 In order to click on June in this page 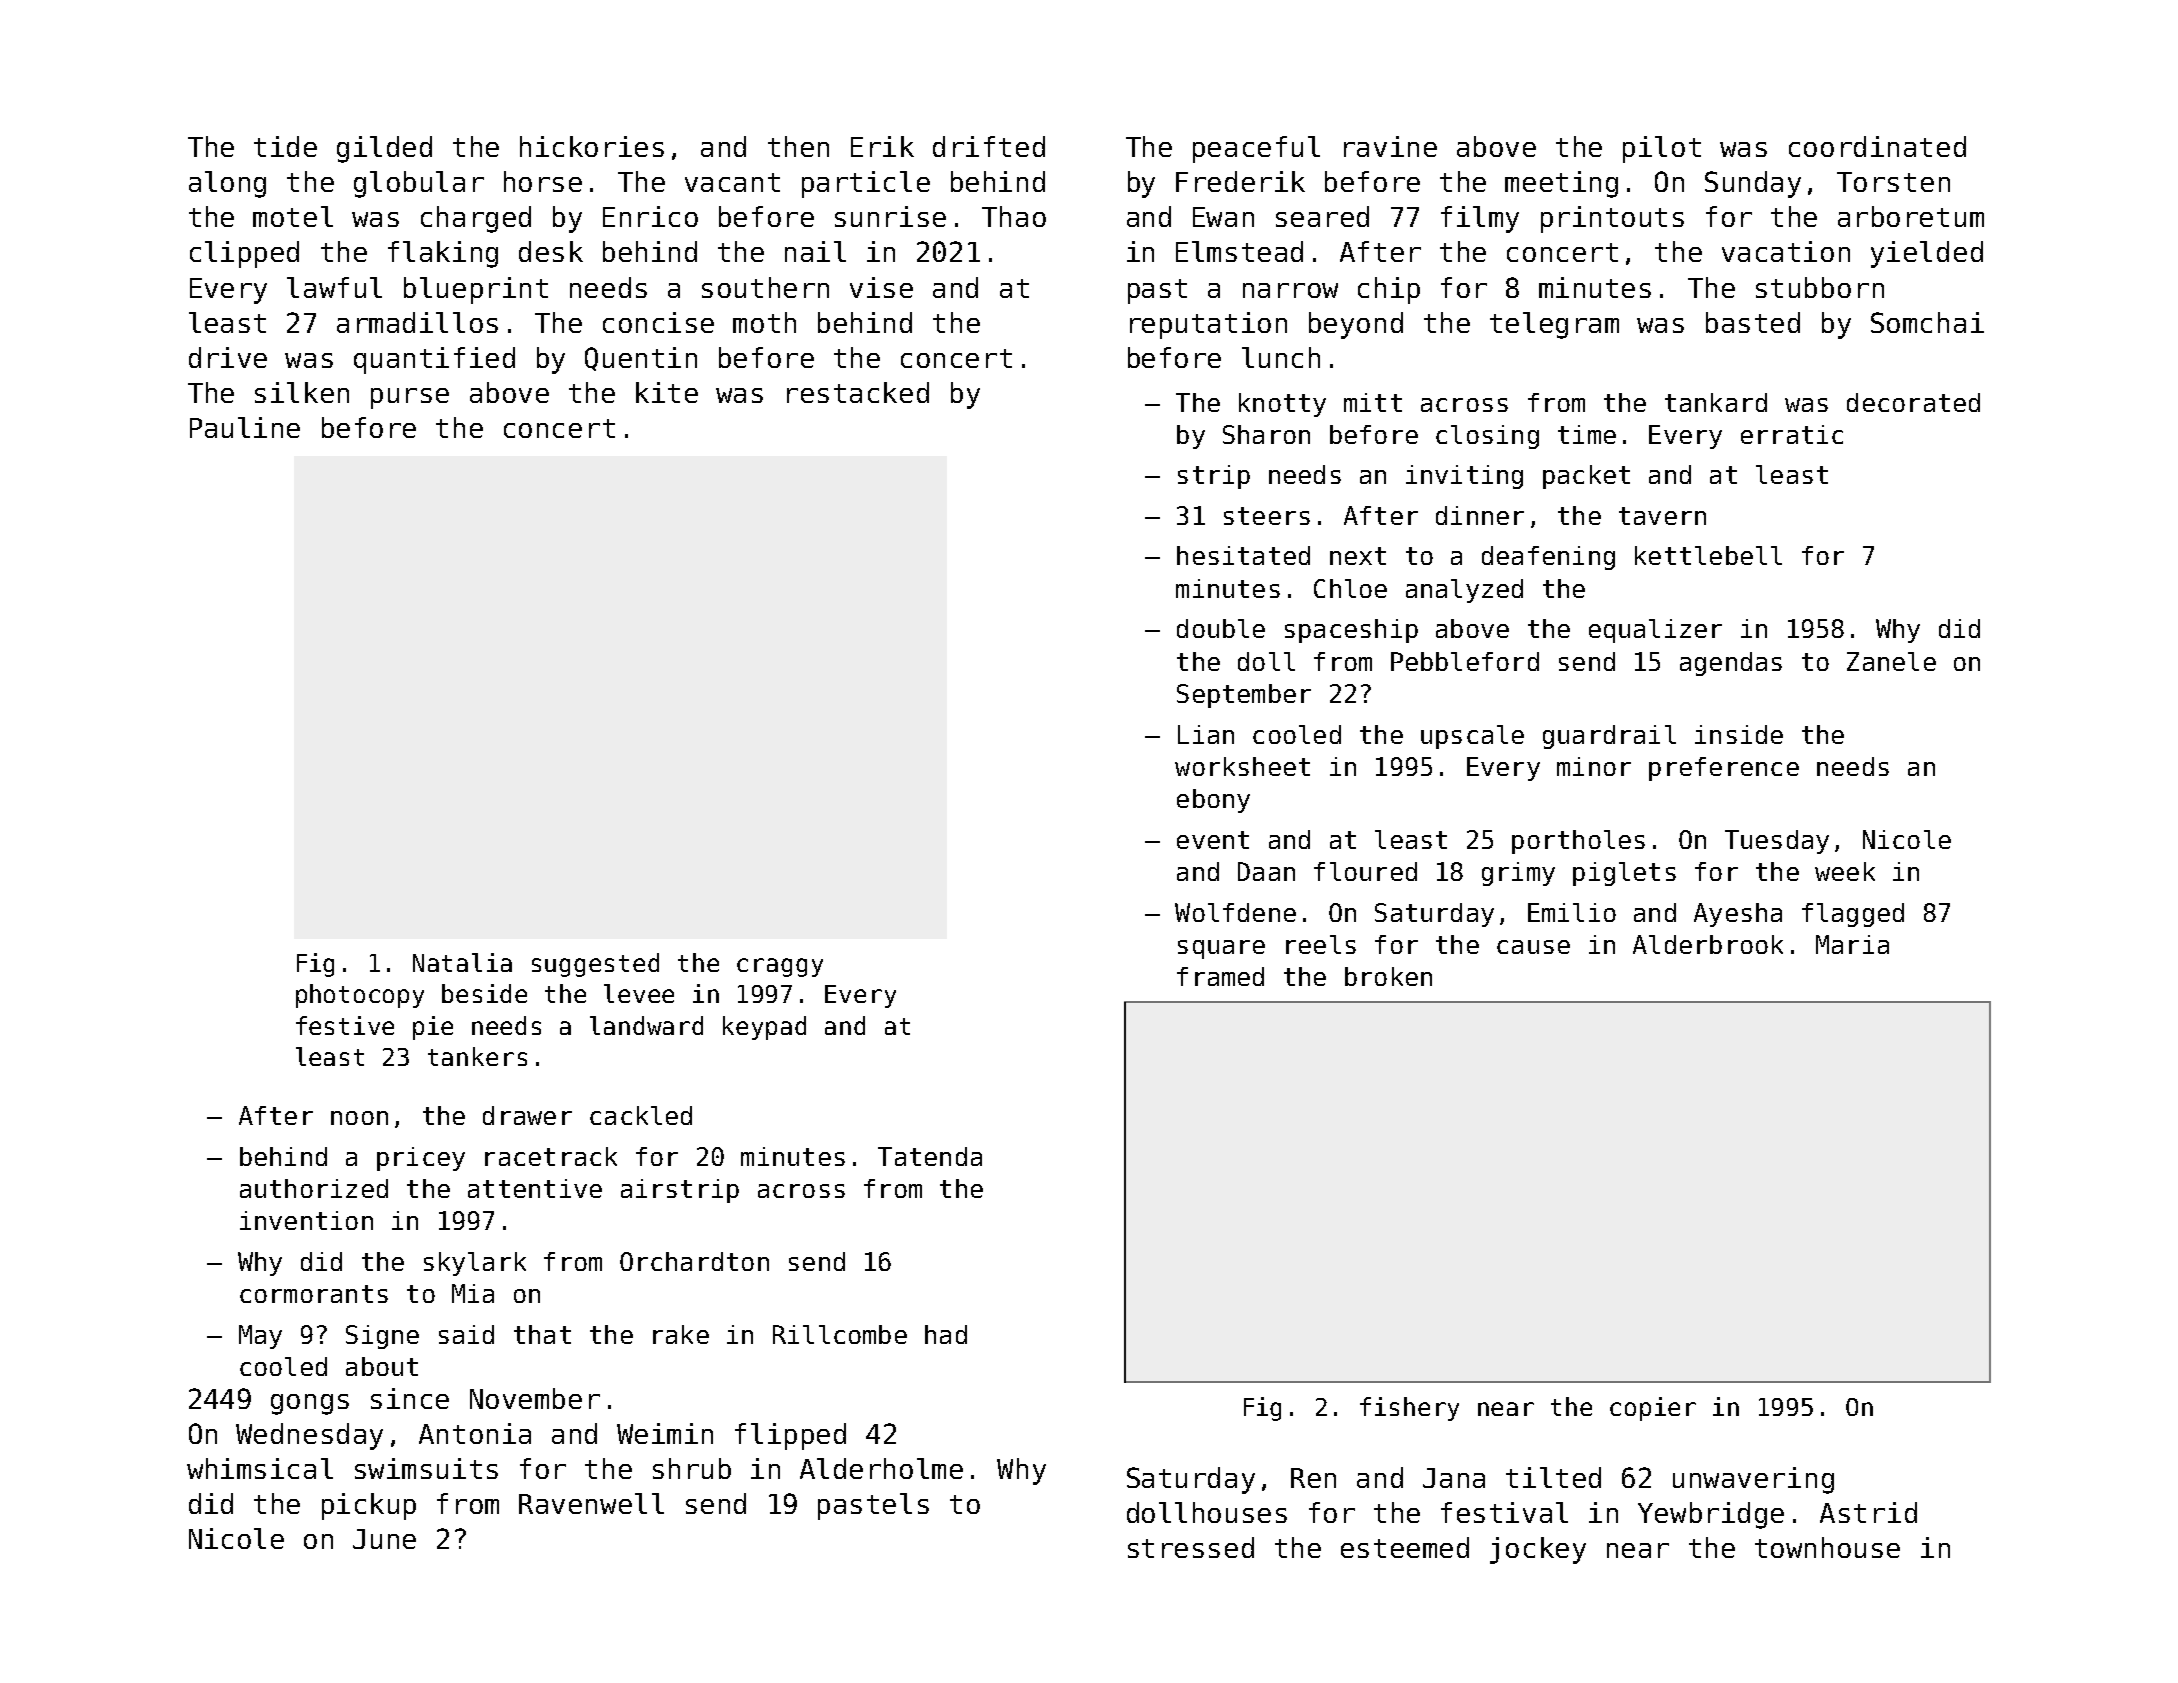, I will do `click(384, 1539)`.
